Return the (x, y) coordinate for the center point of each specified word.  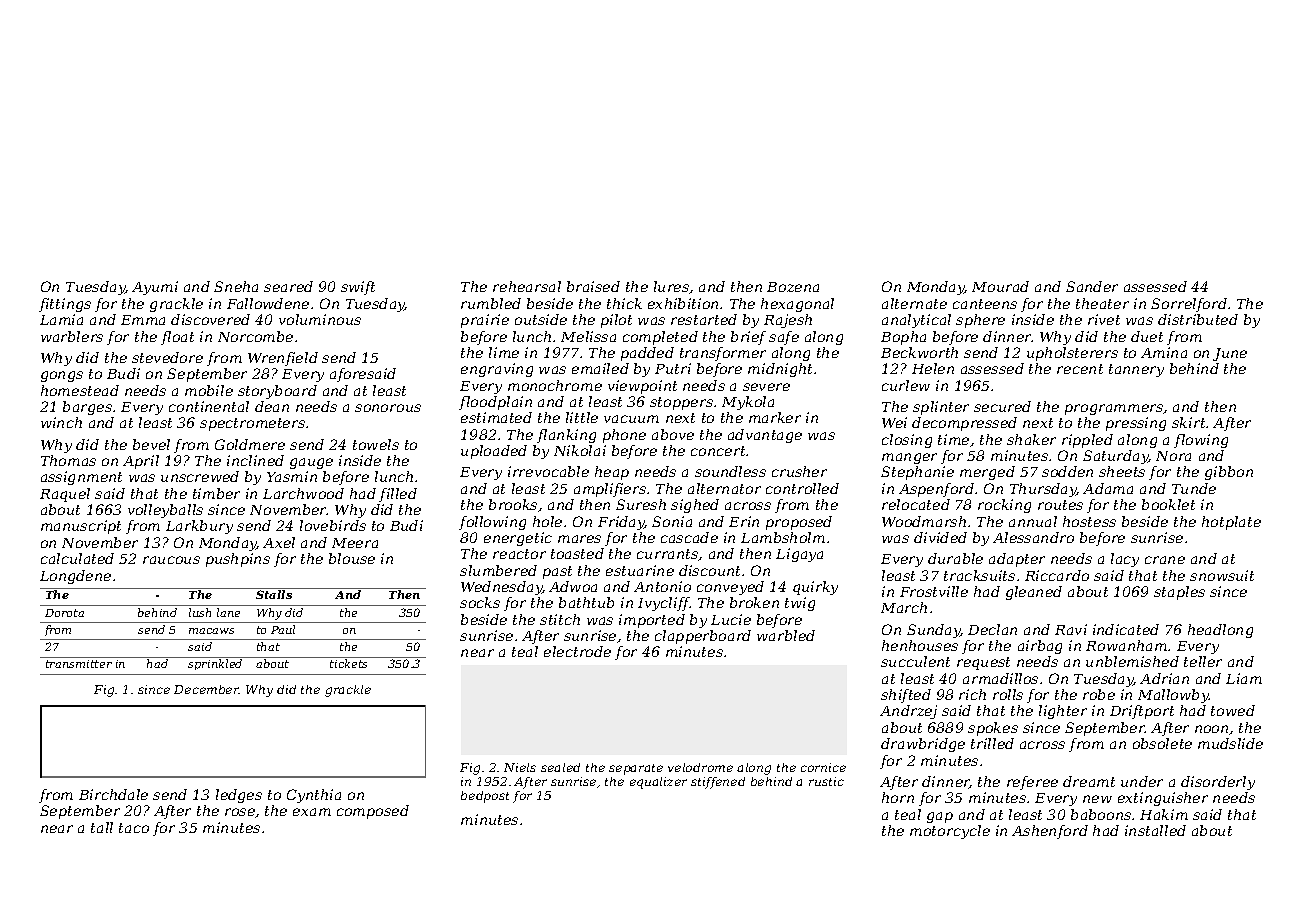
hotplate (1231, 523)
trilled (992, 743)
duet (1147, 336)
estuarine (640, 570)
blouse (352, 558)
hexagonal (797, 305)
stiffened (718, 783)
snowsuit (1222, 575)
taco (134, 828)
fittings (65, 305)
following (492, 523)
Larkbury (199, 527)
